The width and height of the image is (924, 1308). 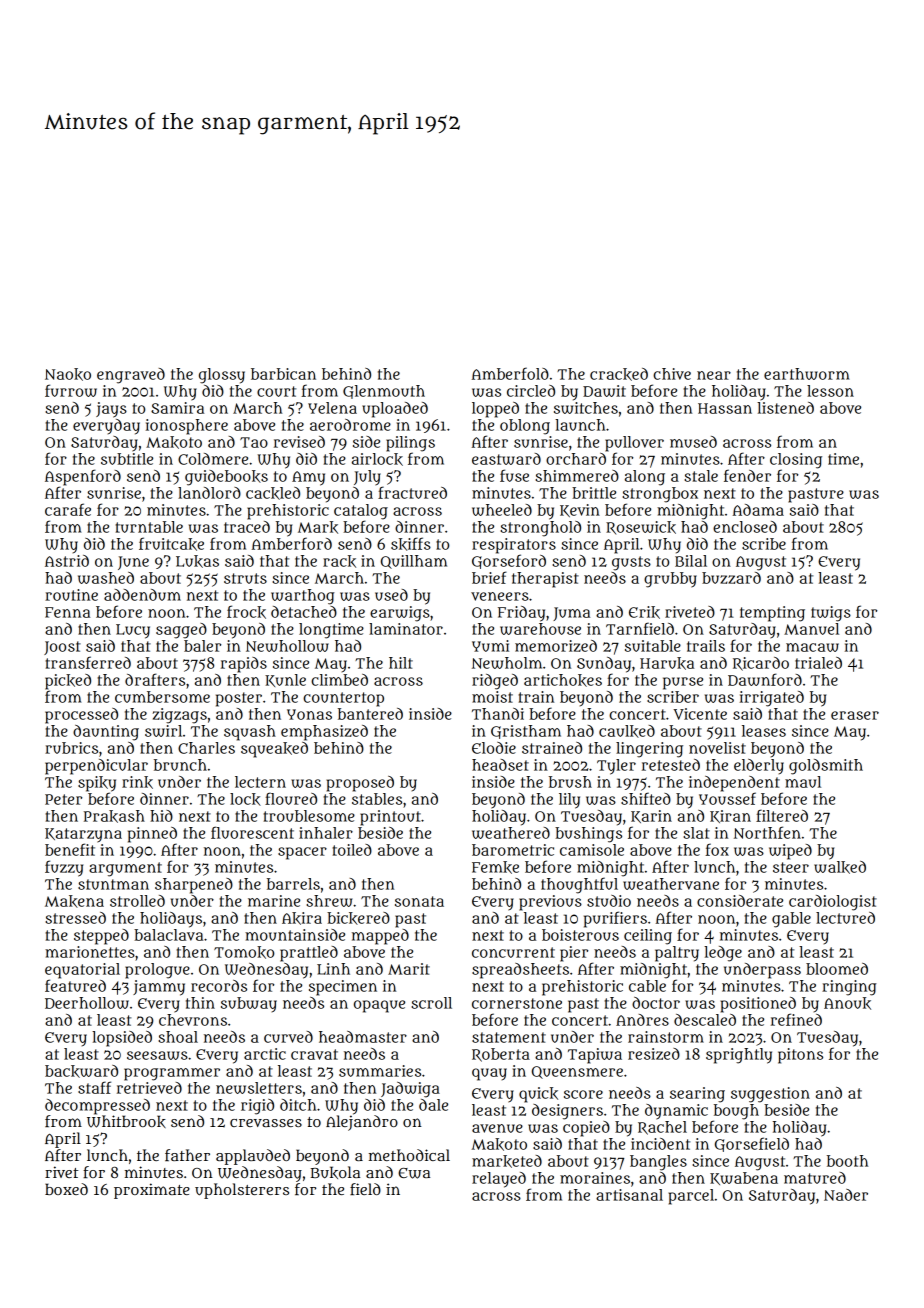 I want to click on processed, so click(x=81, y=716).
